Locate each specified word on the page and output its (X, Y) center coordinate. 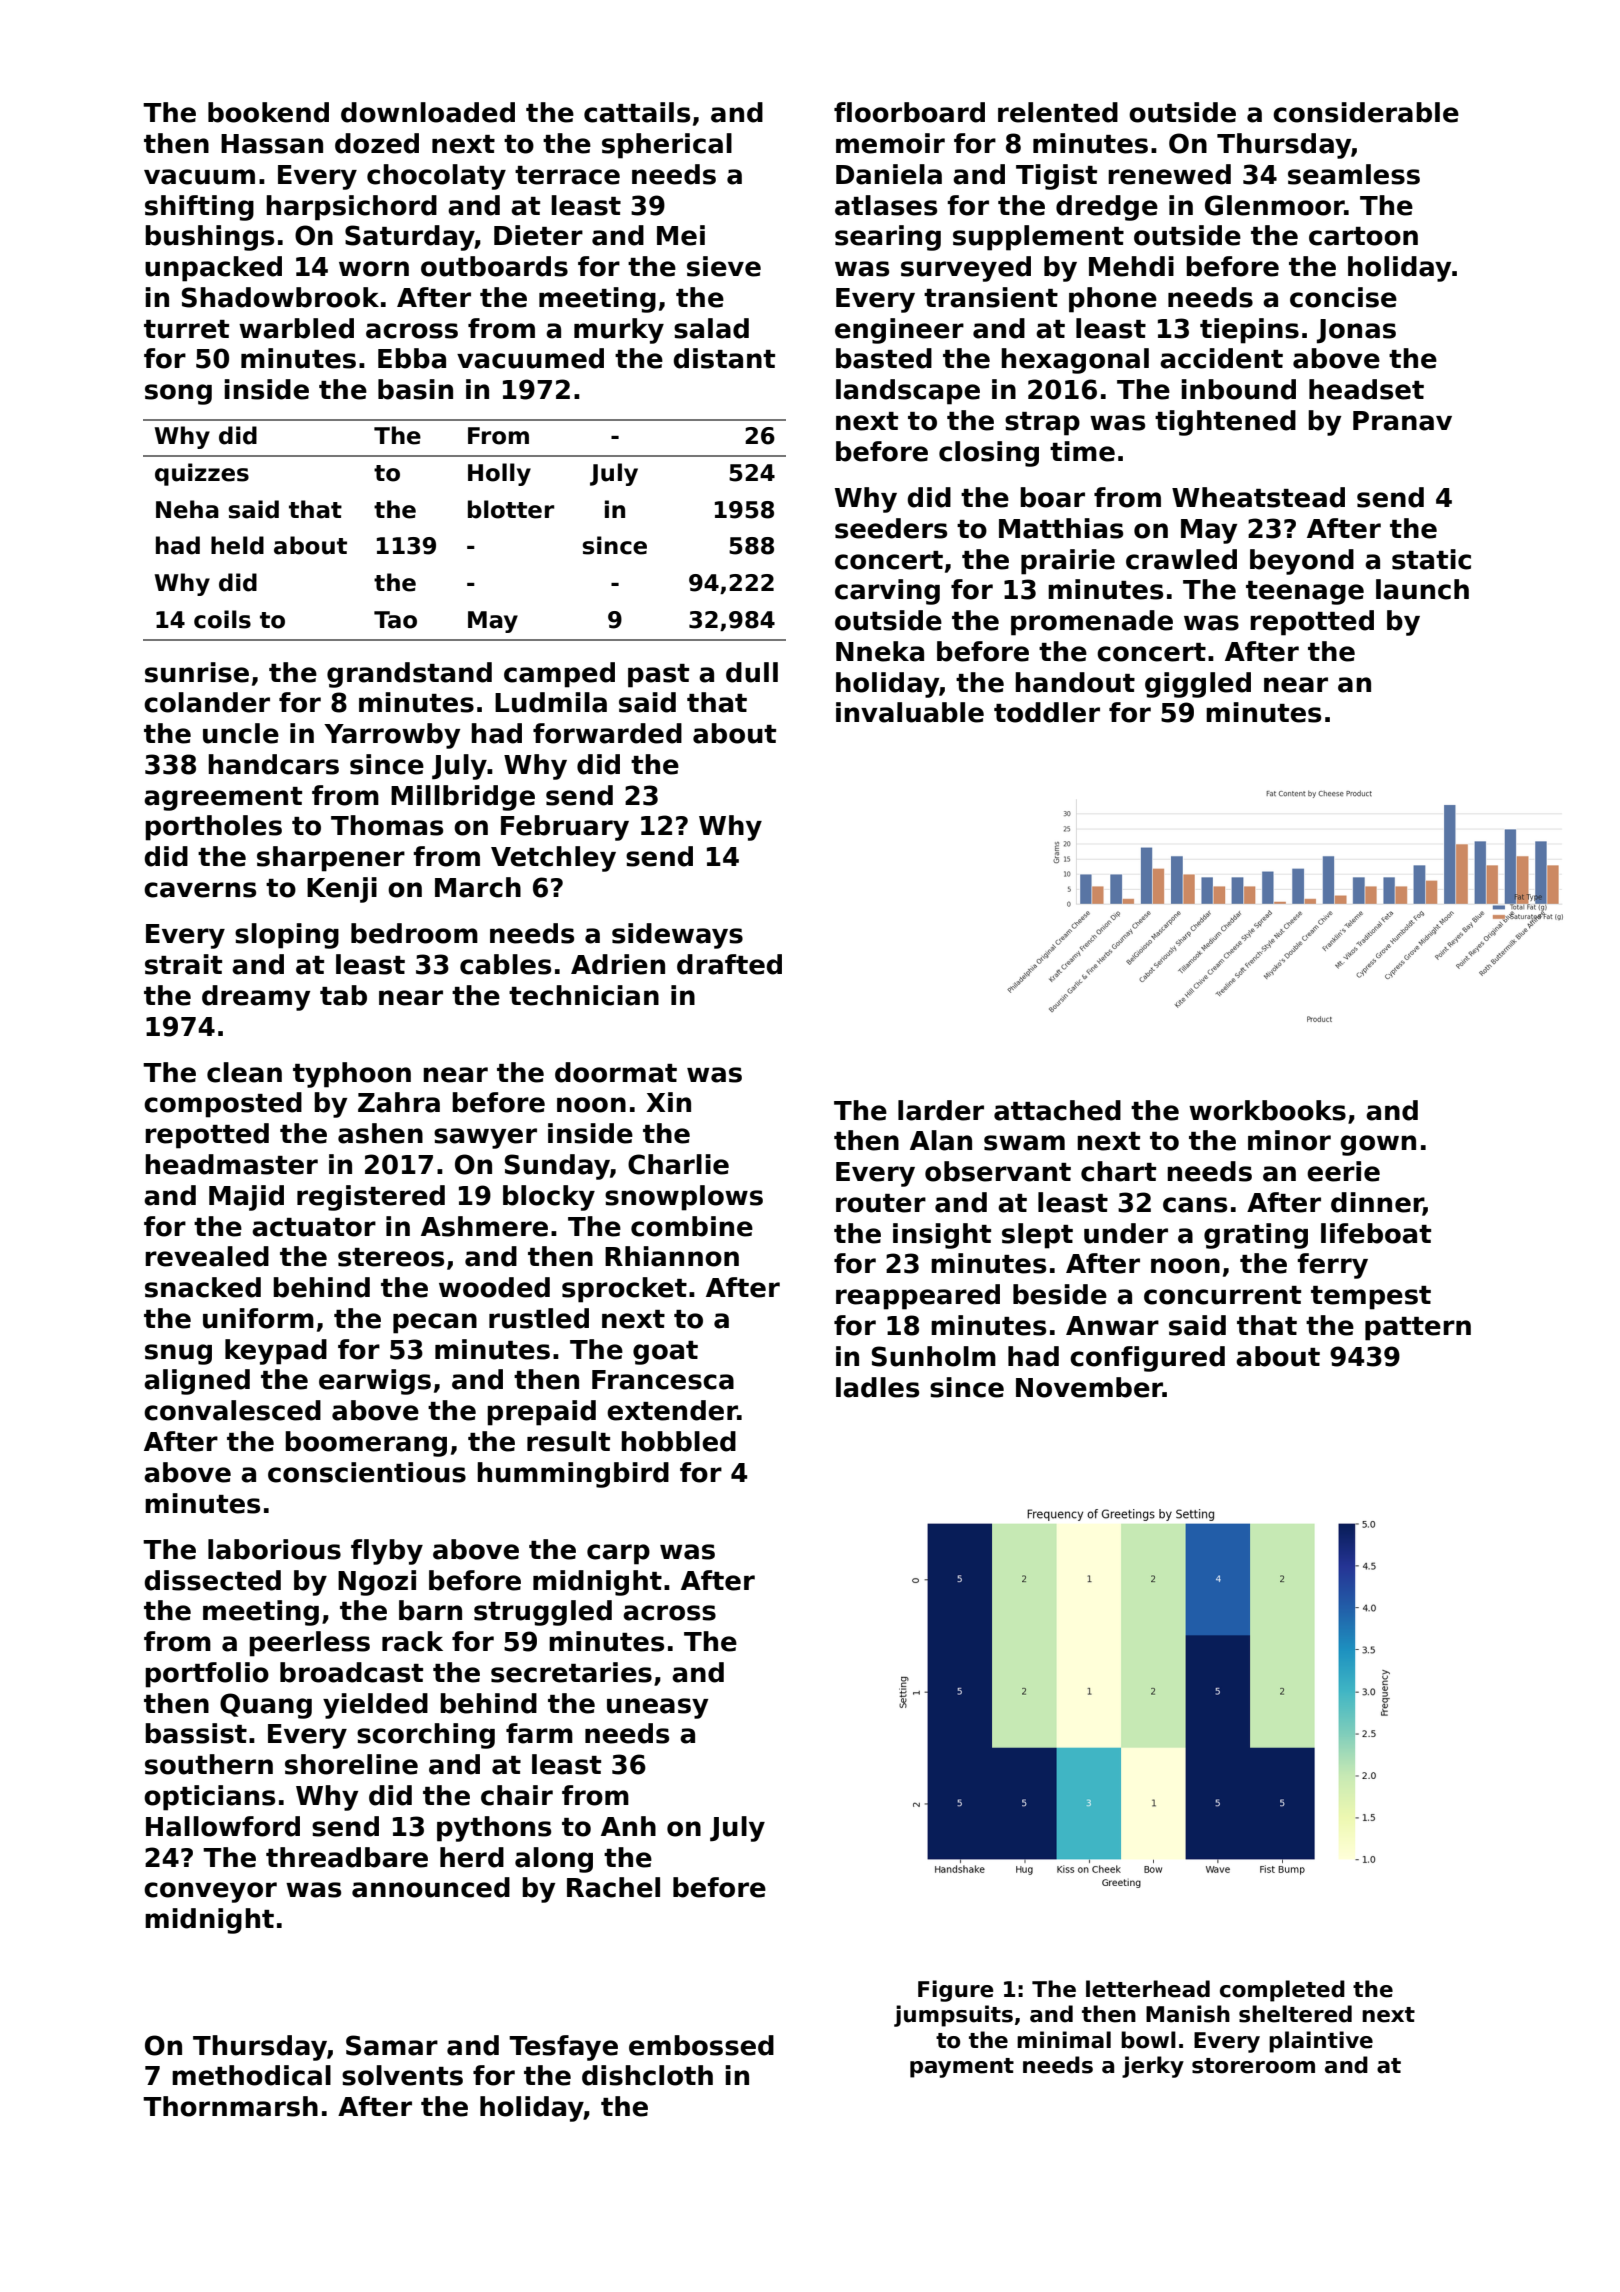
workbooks (1267, 1110)
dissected (212, 1580)
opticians (209, 1798)
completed (1282, 1991)
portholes (213, 828)
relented (1058, 112)
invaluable (910, 712)
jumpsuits (953, 2016)
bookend (268, 112)
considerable (1366, 112)
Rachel (613, 1887)
